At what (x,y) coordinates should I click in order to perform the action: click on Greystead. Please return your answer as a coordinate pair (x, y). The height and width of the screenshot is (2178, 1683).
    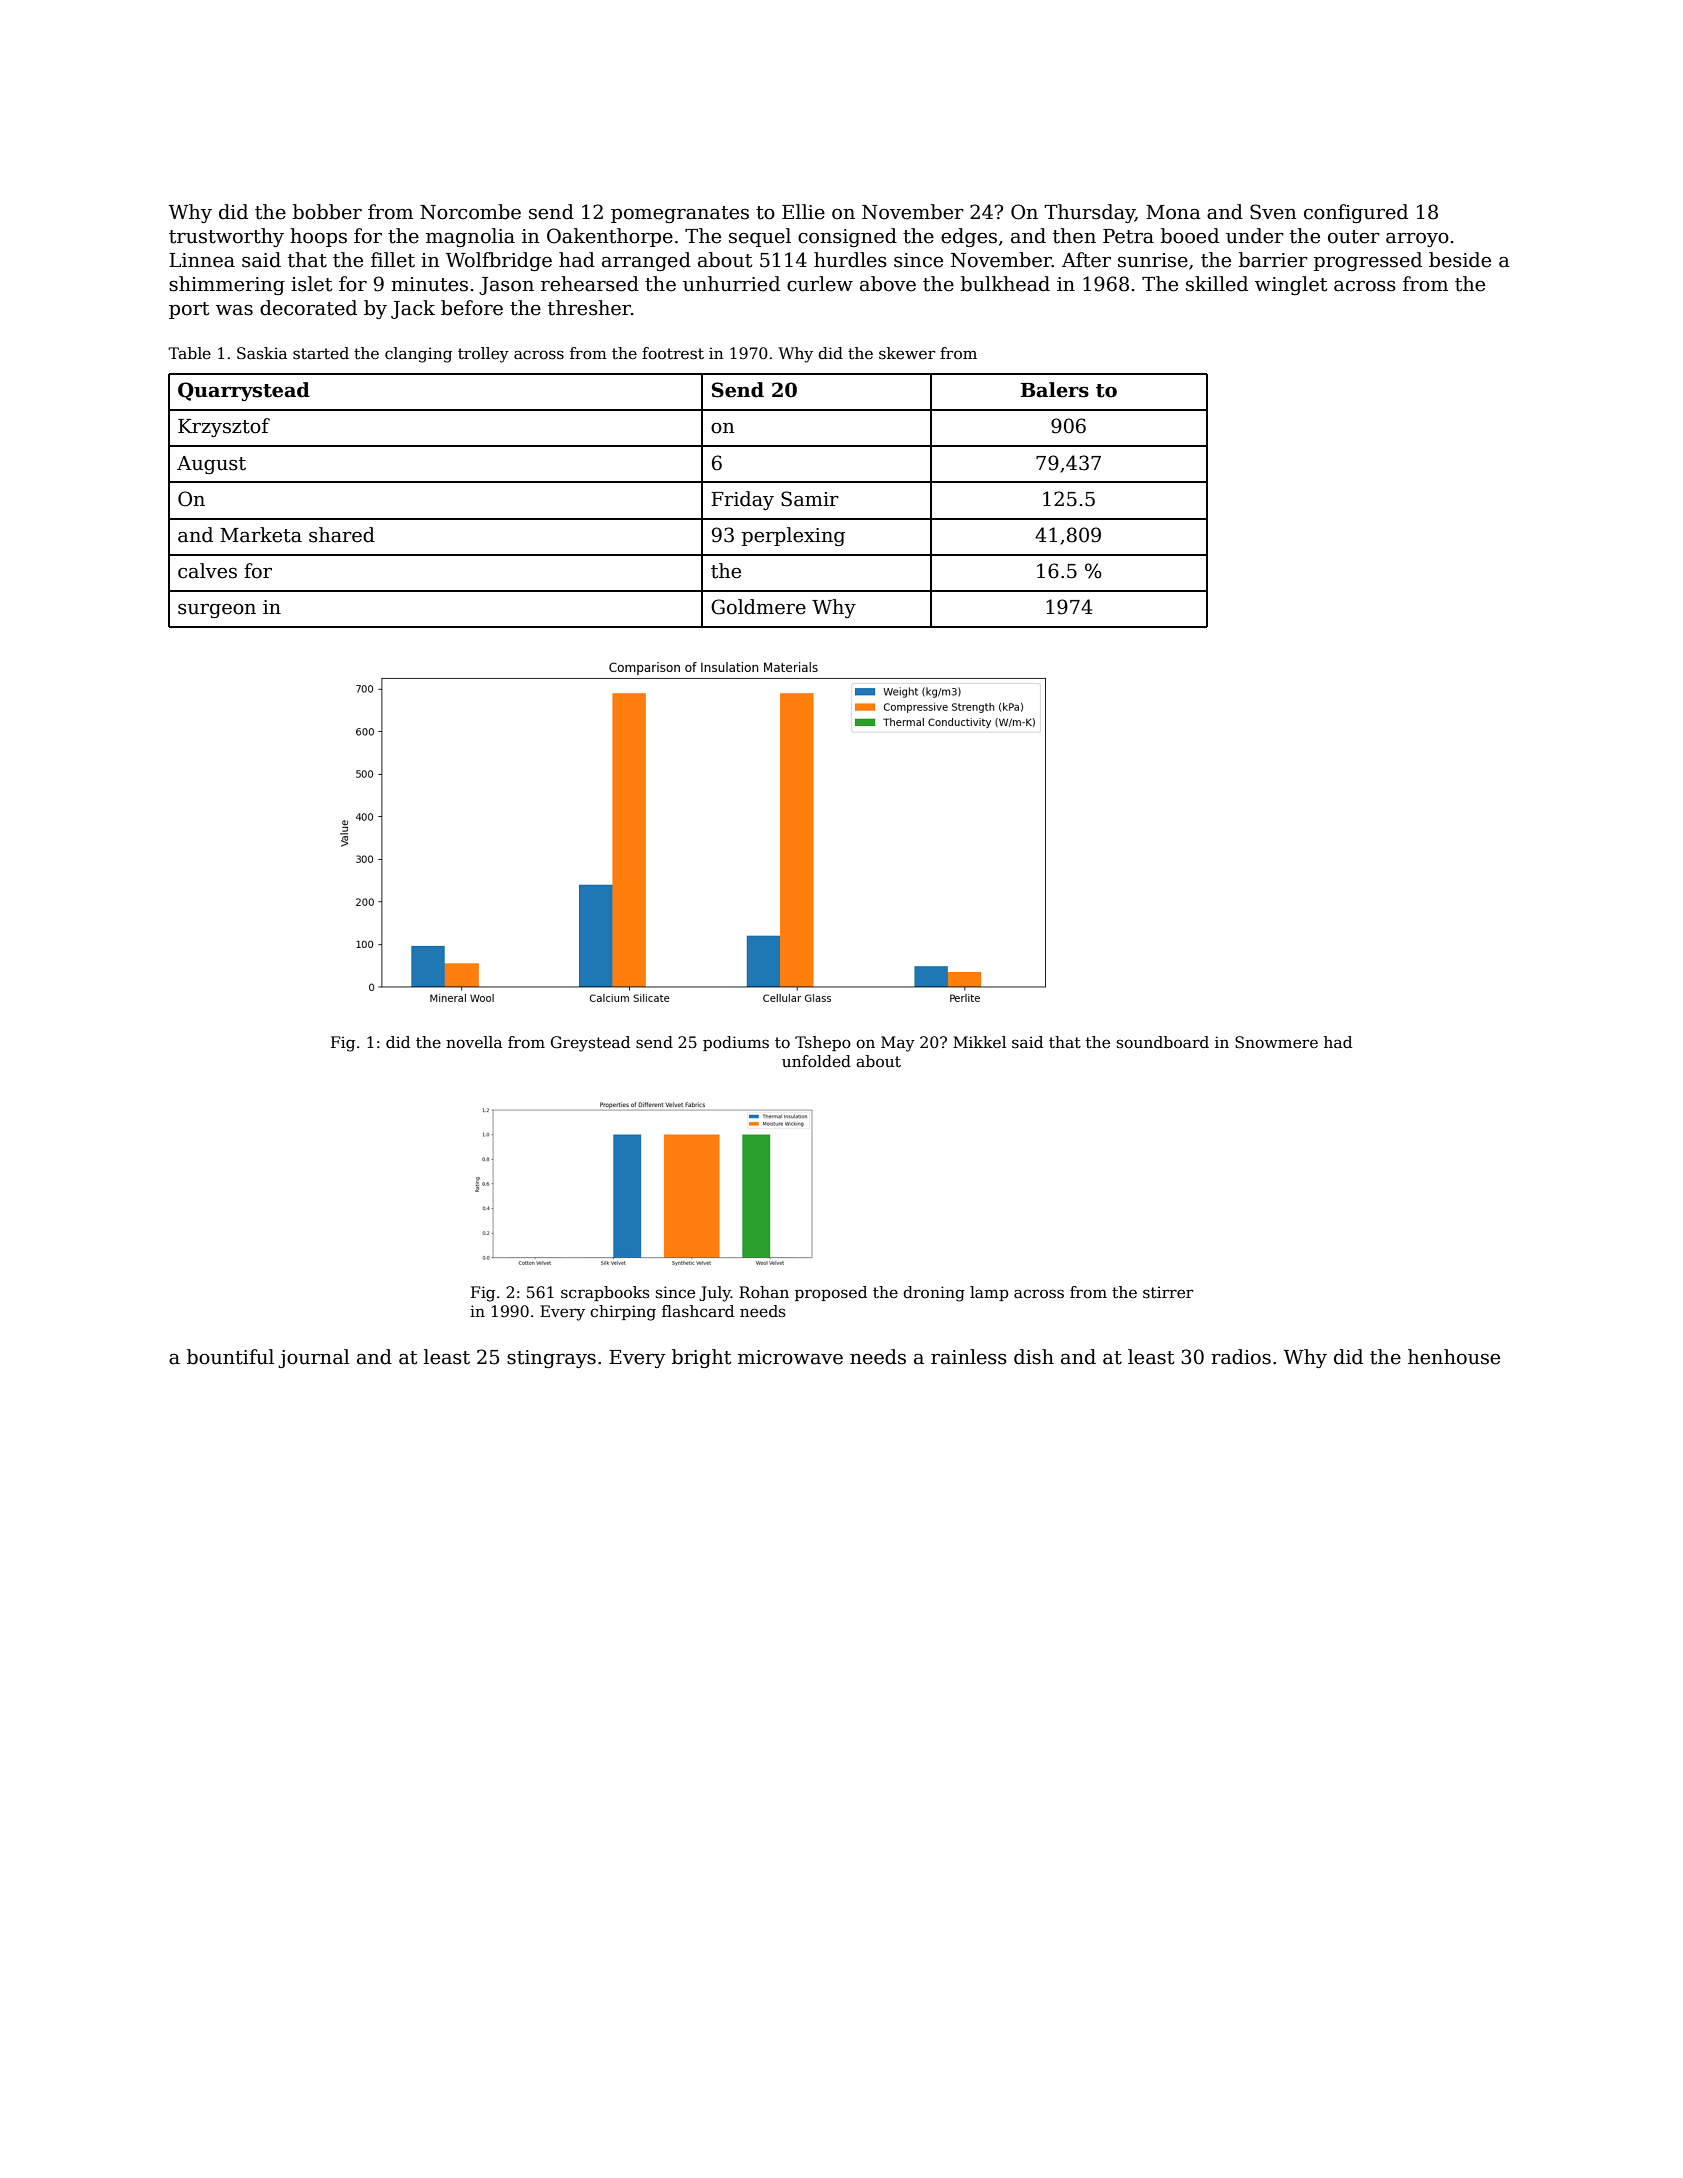
    Looking at the image, I should click on (590, 1044).
